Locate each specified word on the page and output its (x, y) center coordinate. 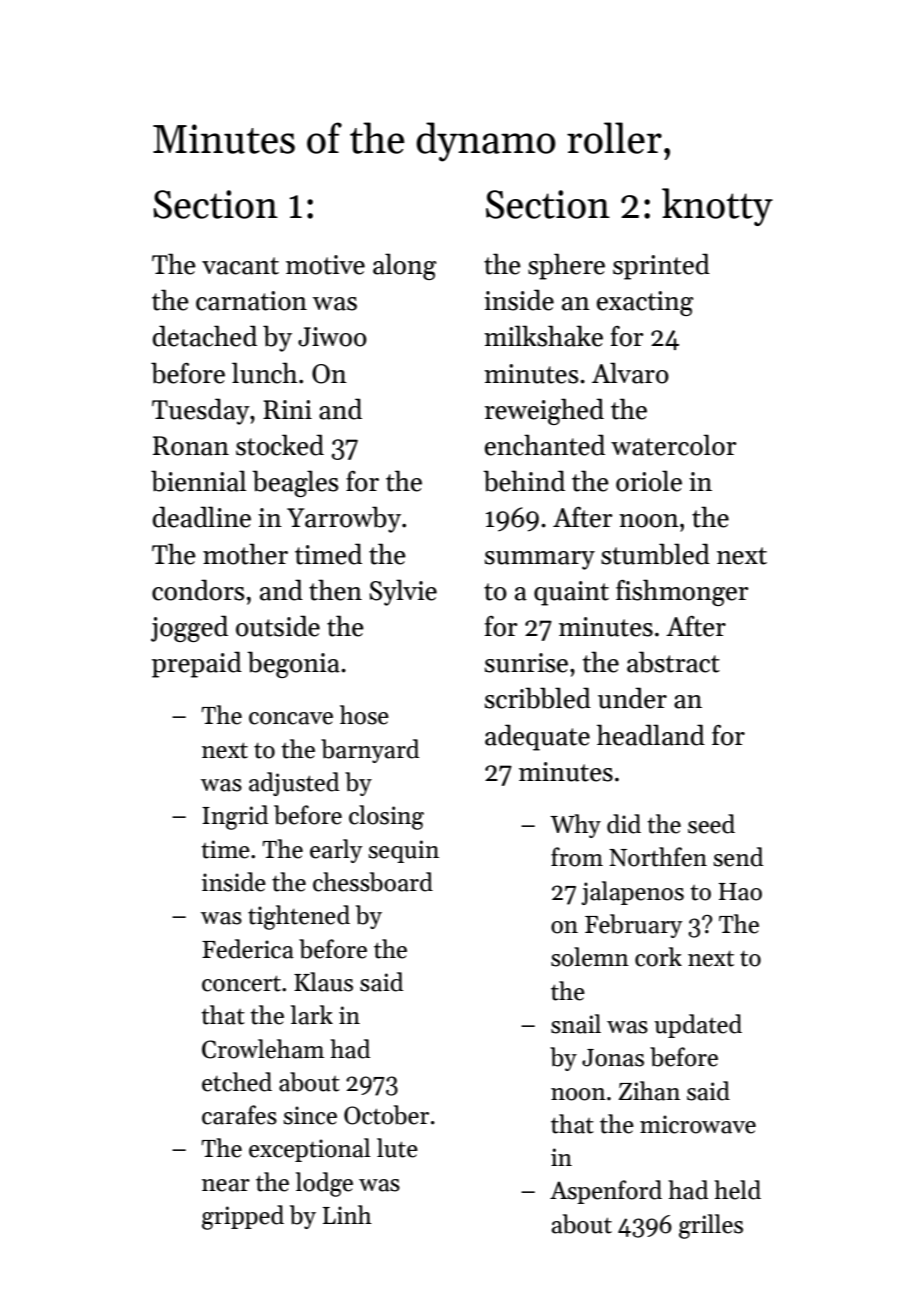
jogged (189, 628)
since (310, 1115)
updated (698, 1026)
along (404, 266)
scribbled (538, 698)
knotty (717, 207)
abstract (673, 662)
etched (237, 1082)
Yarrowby (344, 519)
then (335, 590)
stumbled (655, 554)
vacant (240, 266)
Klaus (323, 982)
